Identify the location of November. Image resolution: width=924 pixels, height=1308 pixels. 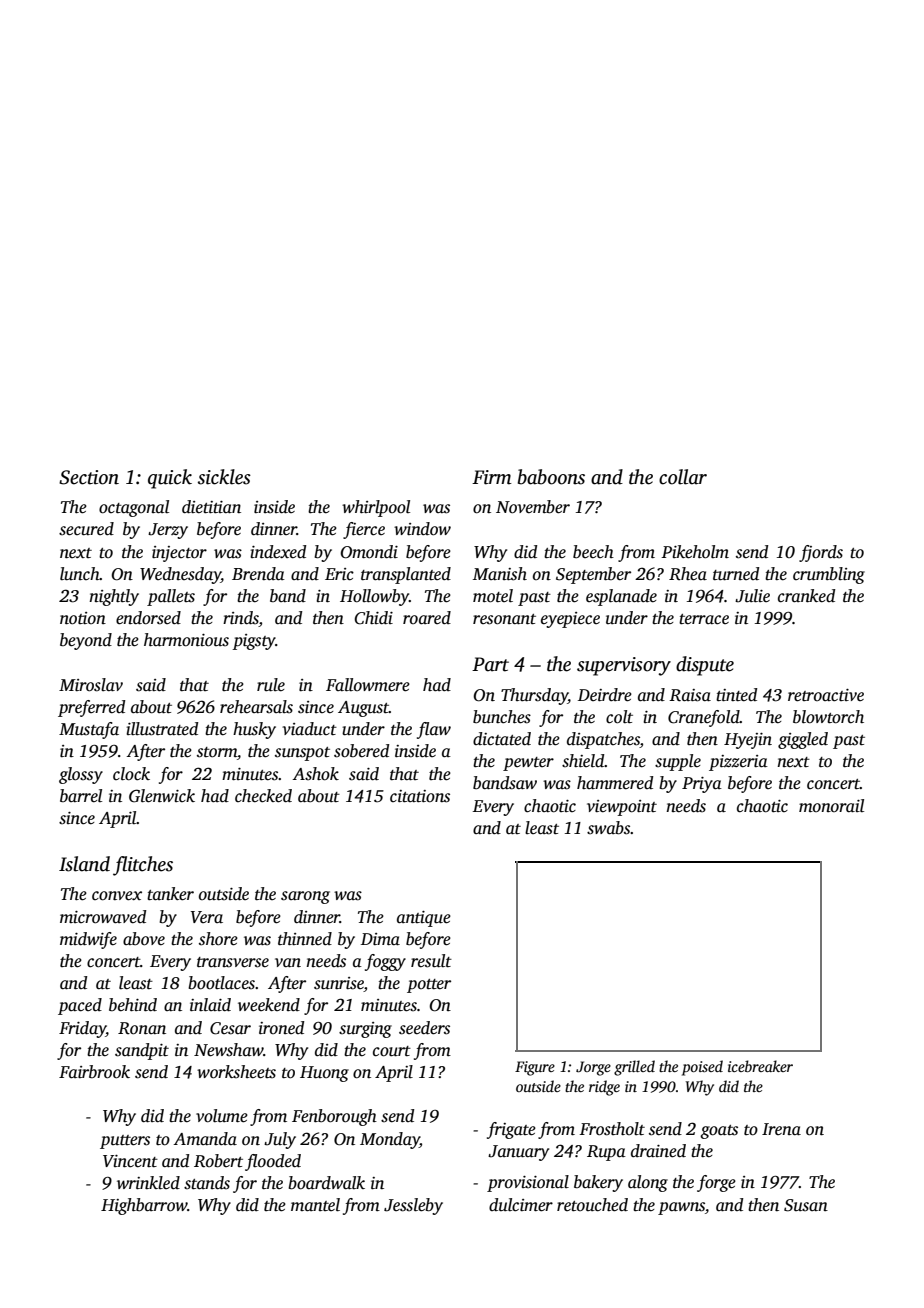
(533, 507).
